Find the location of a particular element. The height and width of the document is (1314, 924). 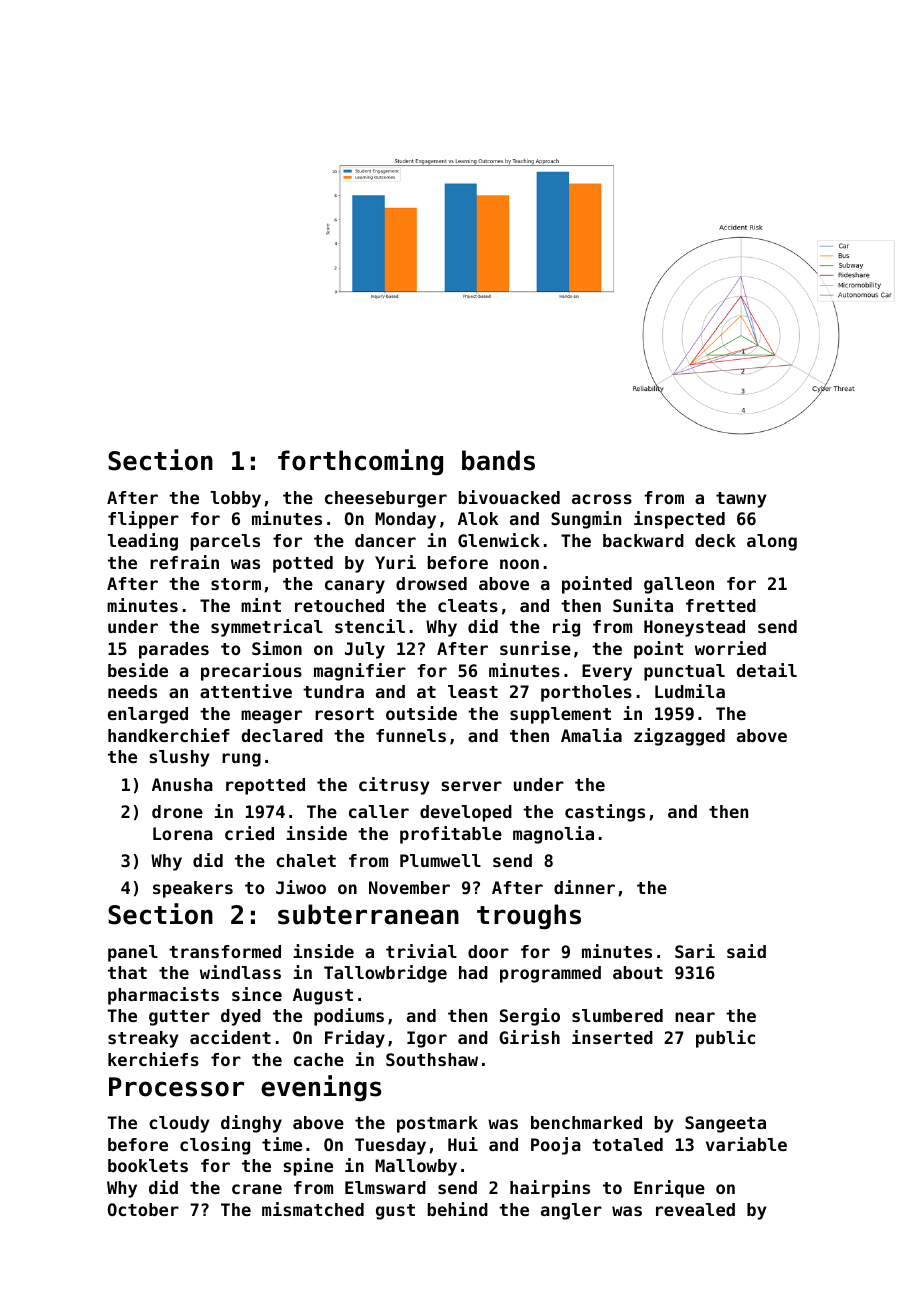

noon is located at coordinates (519, 564).
